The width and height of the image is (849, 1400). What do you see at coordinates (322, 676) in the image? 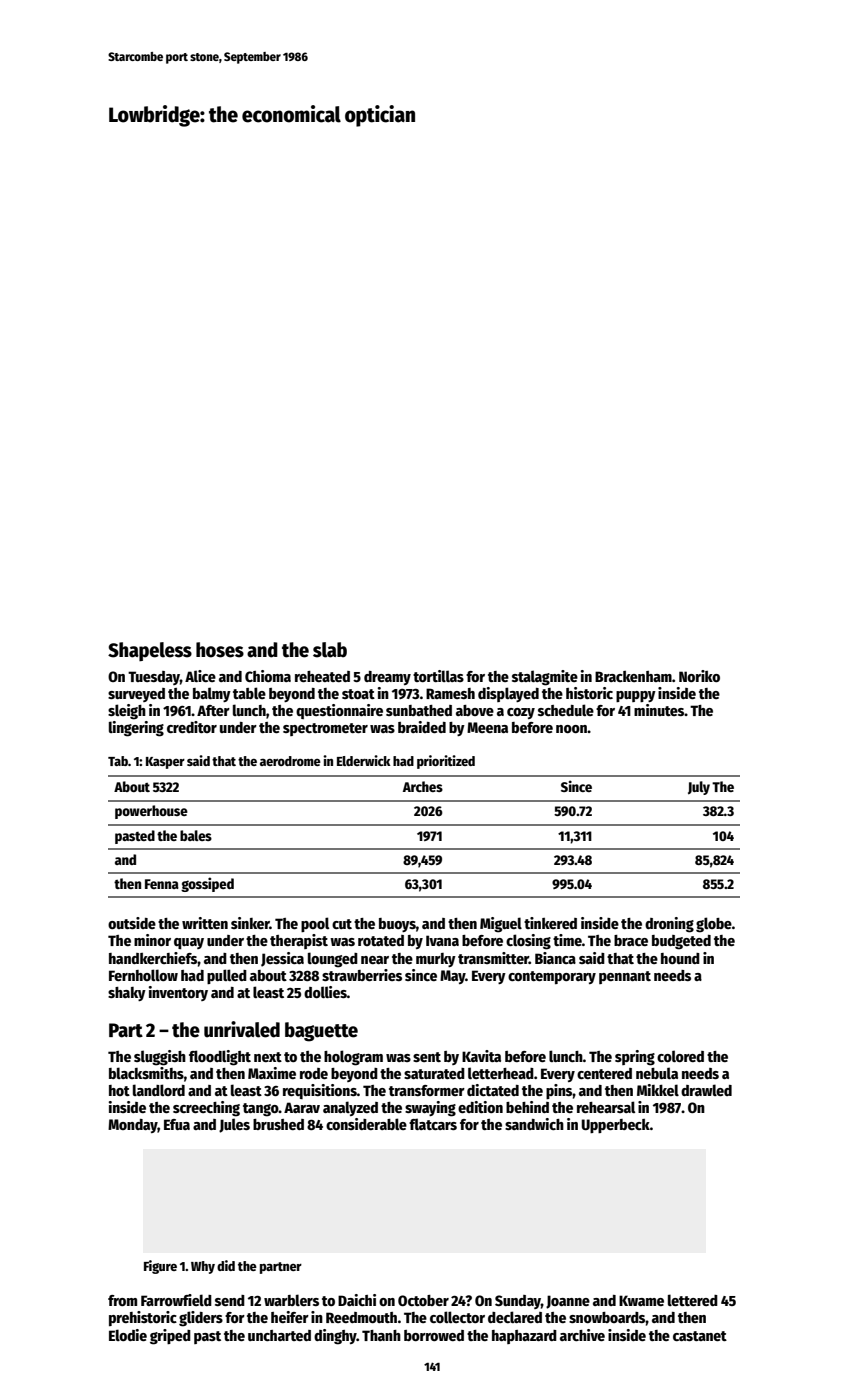
I see `reheated` at bounding box center [322, 676].
